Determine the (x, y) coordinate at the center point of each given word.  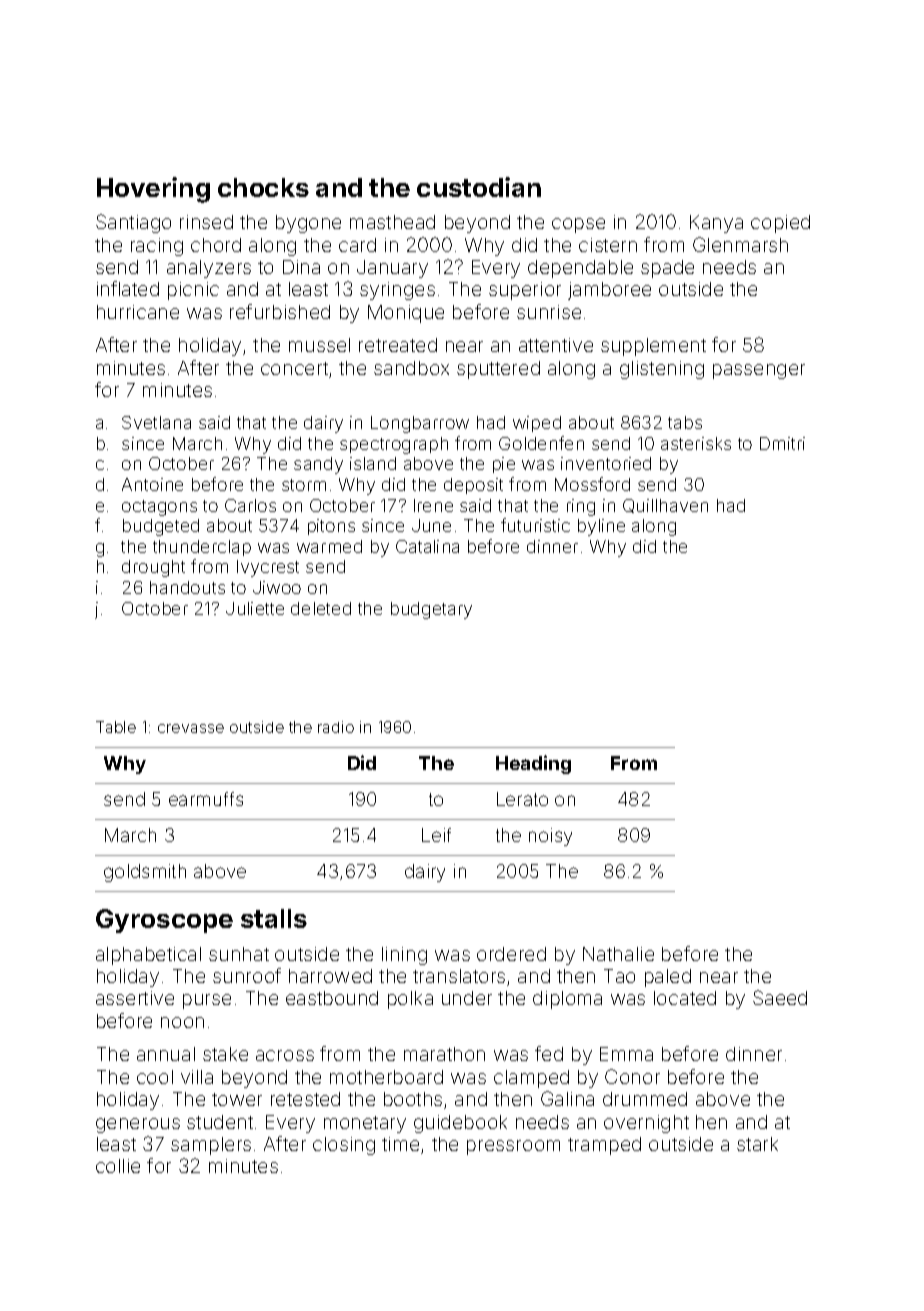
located (685, 998)
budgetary (431, 610)
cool (155, 1077)
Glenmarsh (740, 244)
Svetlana (156, 422)
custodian (479, 187)
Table (116, 727)
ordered (511, 954)
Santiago (133, 223)
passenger (759, 371)
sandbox (411, 368)
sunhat (239, 954)
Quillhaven (665, 506)
